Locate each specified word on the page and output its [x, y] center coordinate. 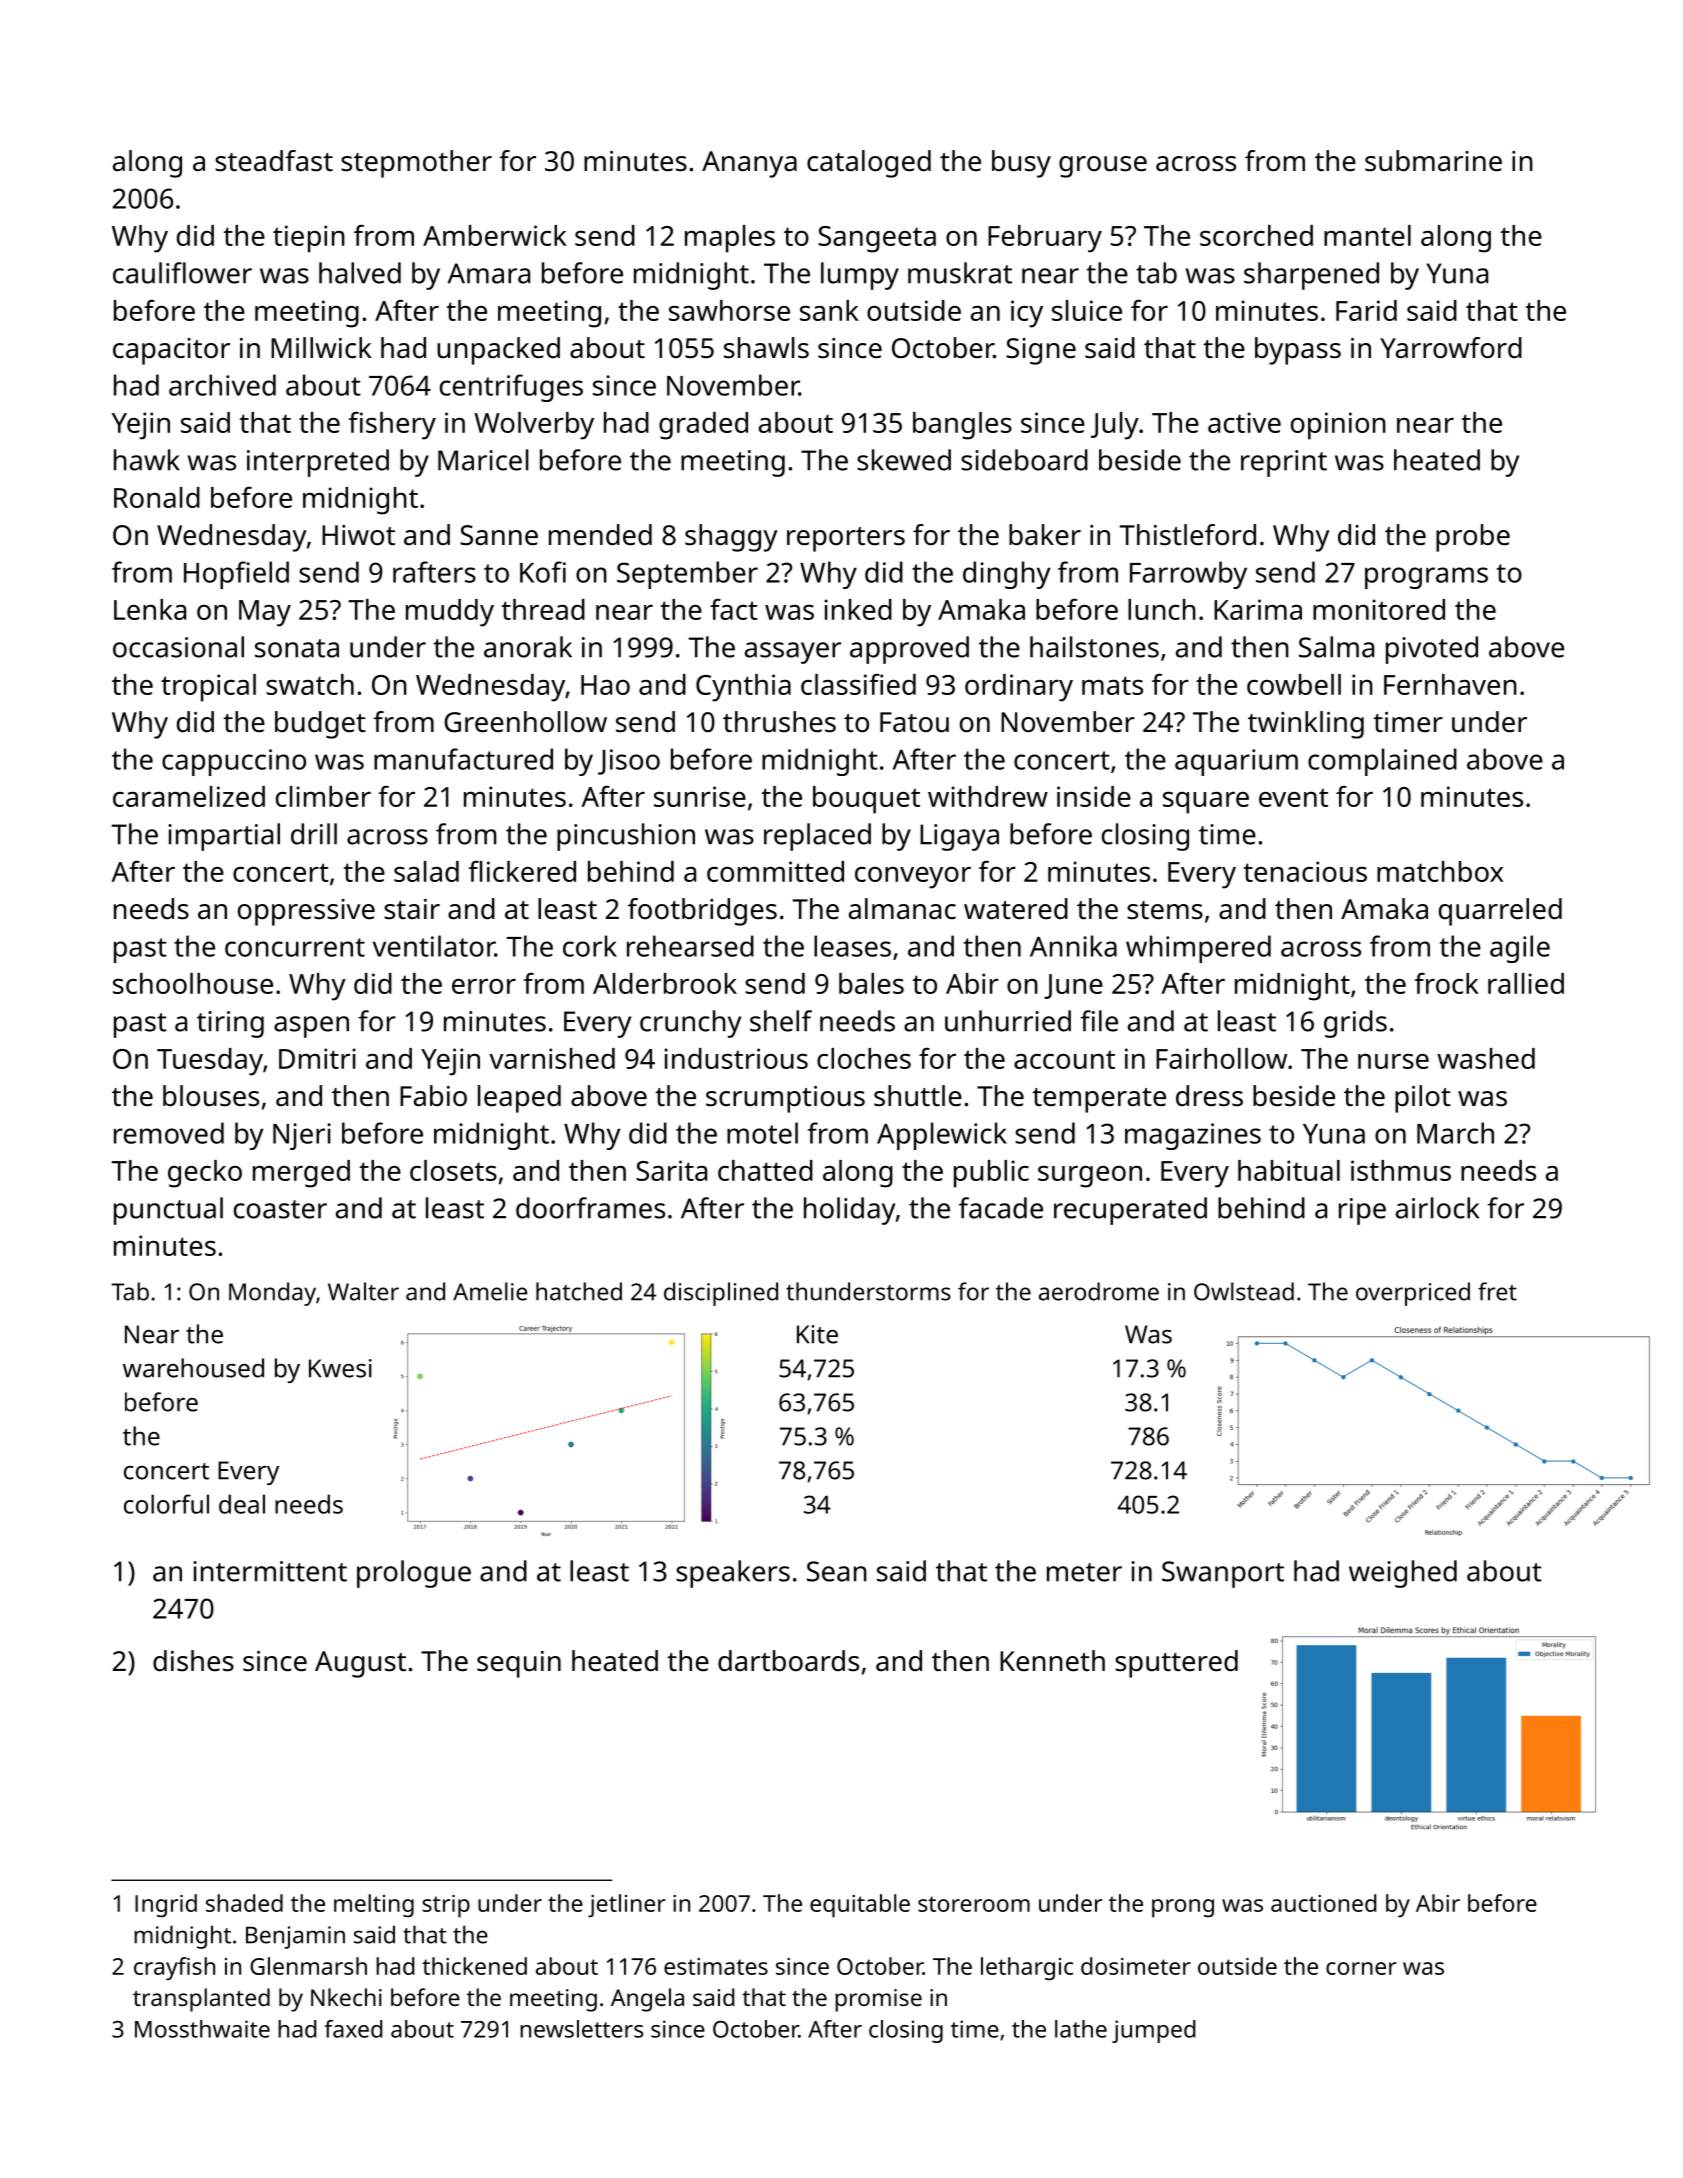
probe [1473, 538]
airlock [1437, 1208]
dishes [193, 1661]
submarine [1433, 161]
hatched [579, 1291]
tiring [230, 1024]
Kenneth [1052, 1661]
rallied [1526, 983]
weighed [1403, 1574]
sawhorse [729, 310]
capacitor [171, 351]
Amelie [490, 1291]
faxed [353, 2029]
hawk [147, 460]
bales [871, 983]
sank [829, 310]
